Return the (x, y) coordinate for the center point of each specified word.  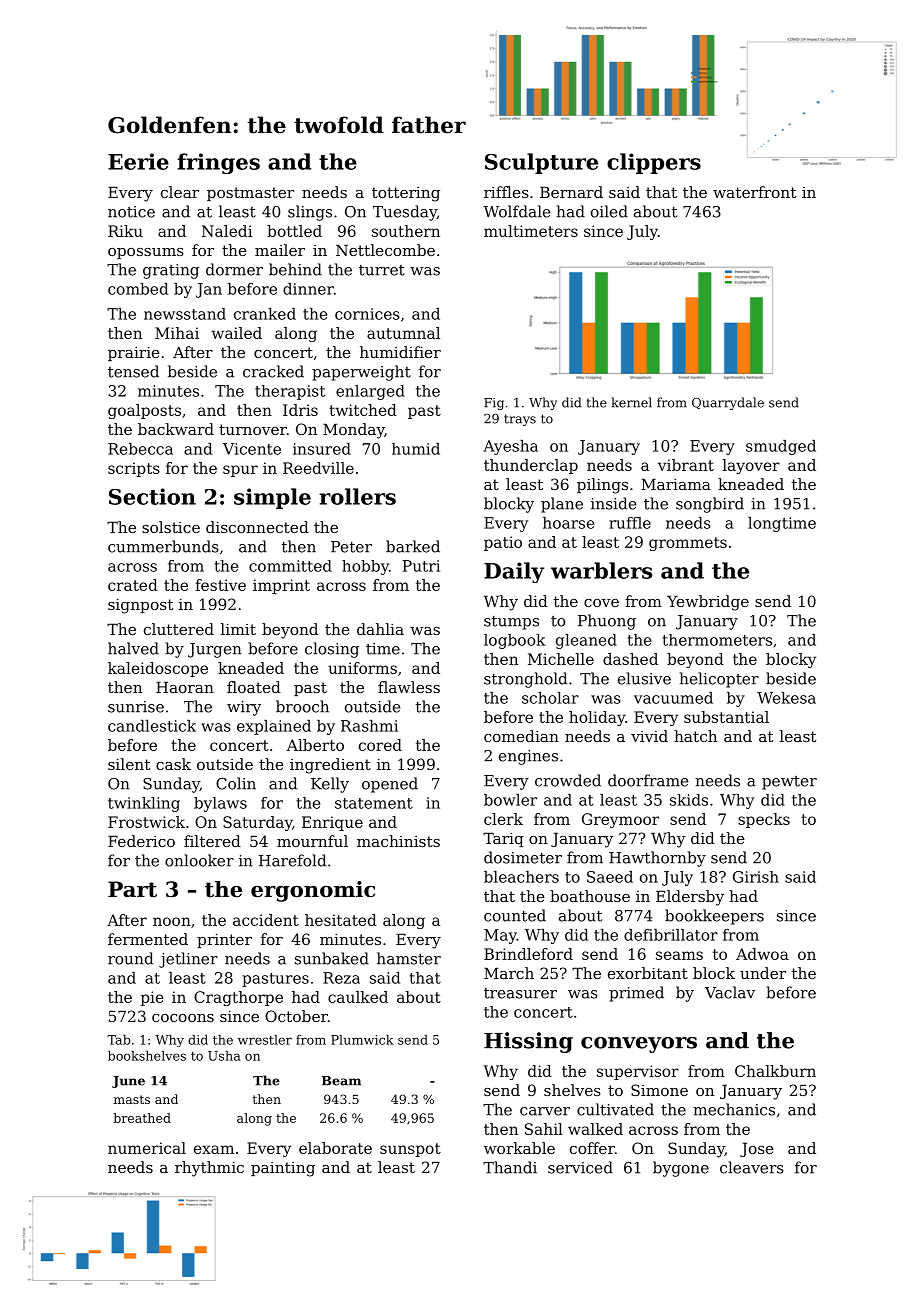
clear (180, 192)
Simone (659, 1090)
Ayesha (510, 447)
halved (133, 648)
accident (266, 920)
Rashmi (369, 726)
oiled (609, 211)
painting (283, 1169)
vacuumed (673, 698)
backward (176, 429)
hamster (409, 958)
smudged (781, 447)
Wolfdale (517, 211)
